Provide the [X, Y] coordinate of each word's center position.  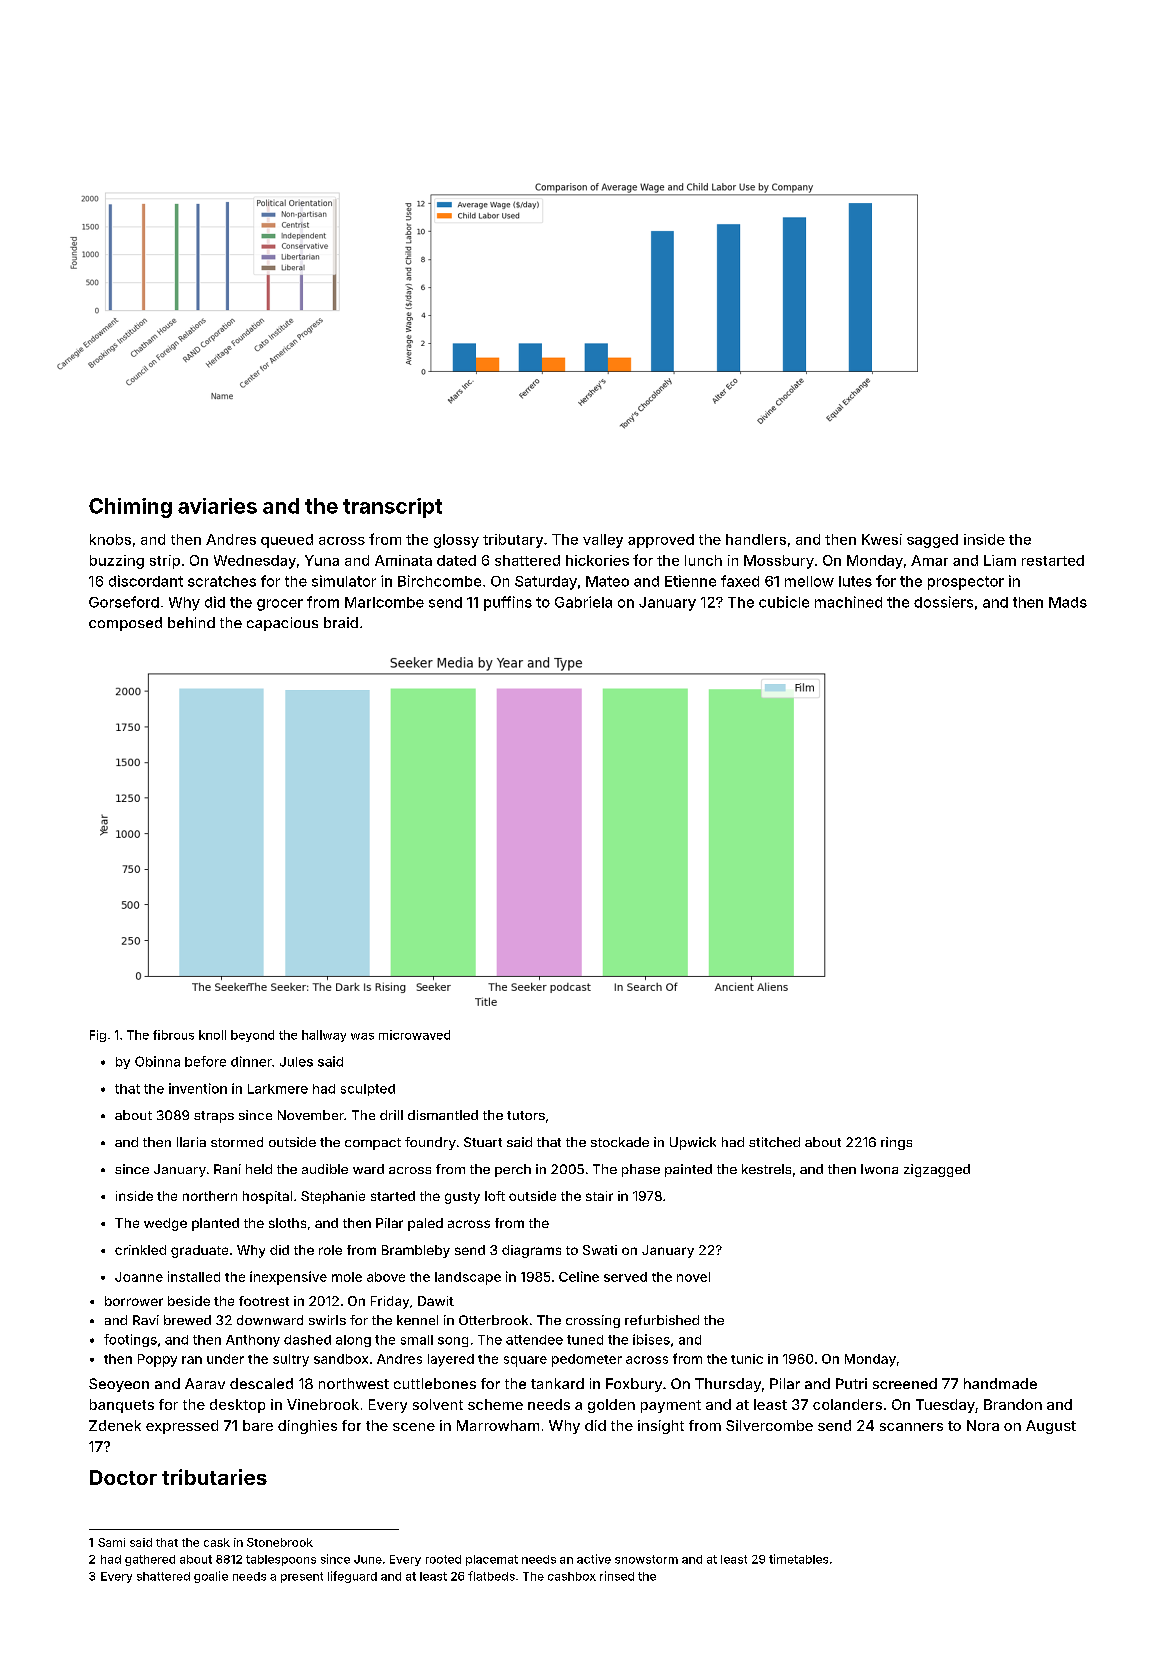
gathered [150, 1560]
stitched [774, 1142]
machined [848, 602]
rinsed [617, 1576]
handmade [1000, 1383]
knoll [212, 1035]
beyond [252, 1036]
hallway [324, 1036]
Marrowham [498, 1425]
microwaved [414, 1035]
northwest [354, 1383]
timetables [798, 1559]
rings [896, 1143]
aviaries [217, 506]
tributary [513, 541]
